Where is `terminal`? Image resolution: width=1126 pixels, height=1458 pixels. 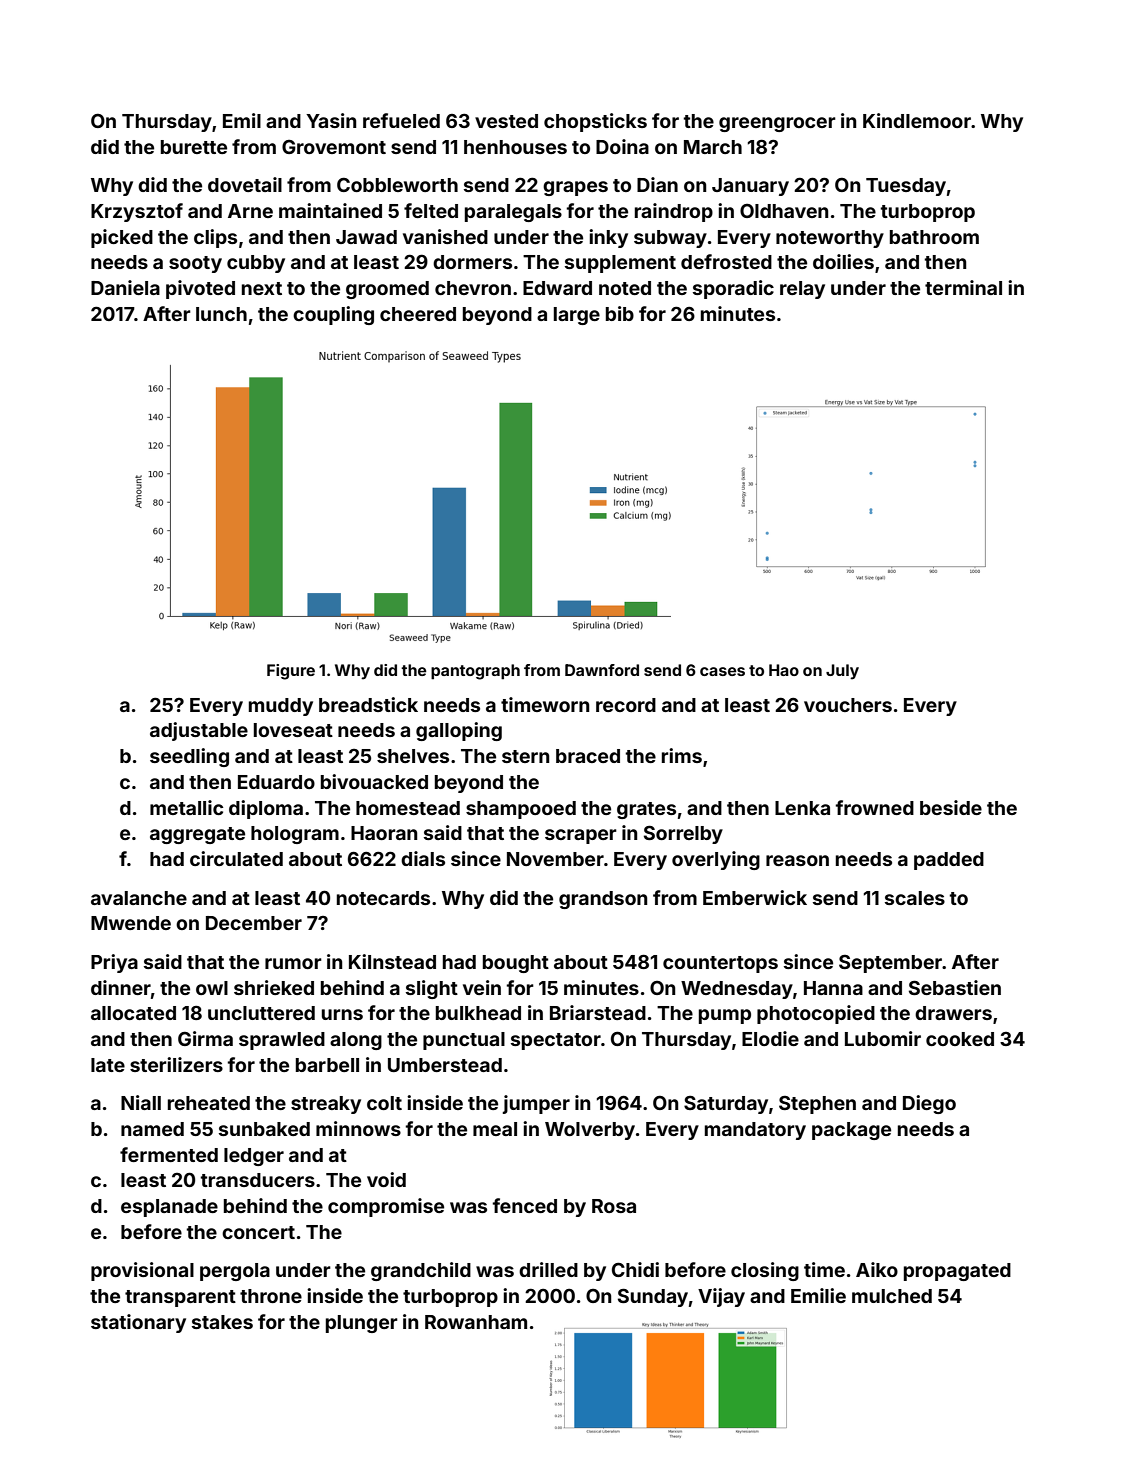
terminal is located at coordinates (963, 287).
